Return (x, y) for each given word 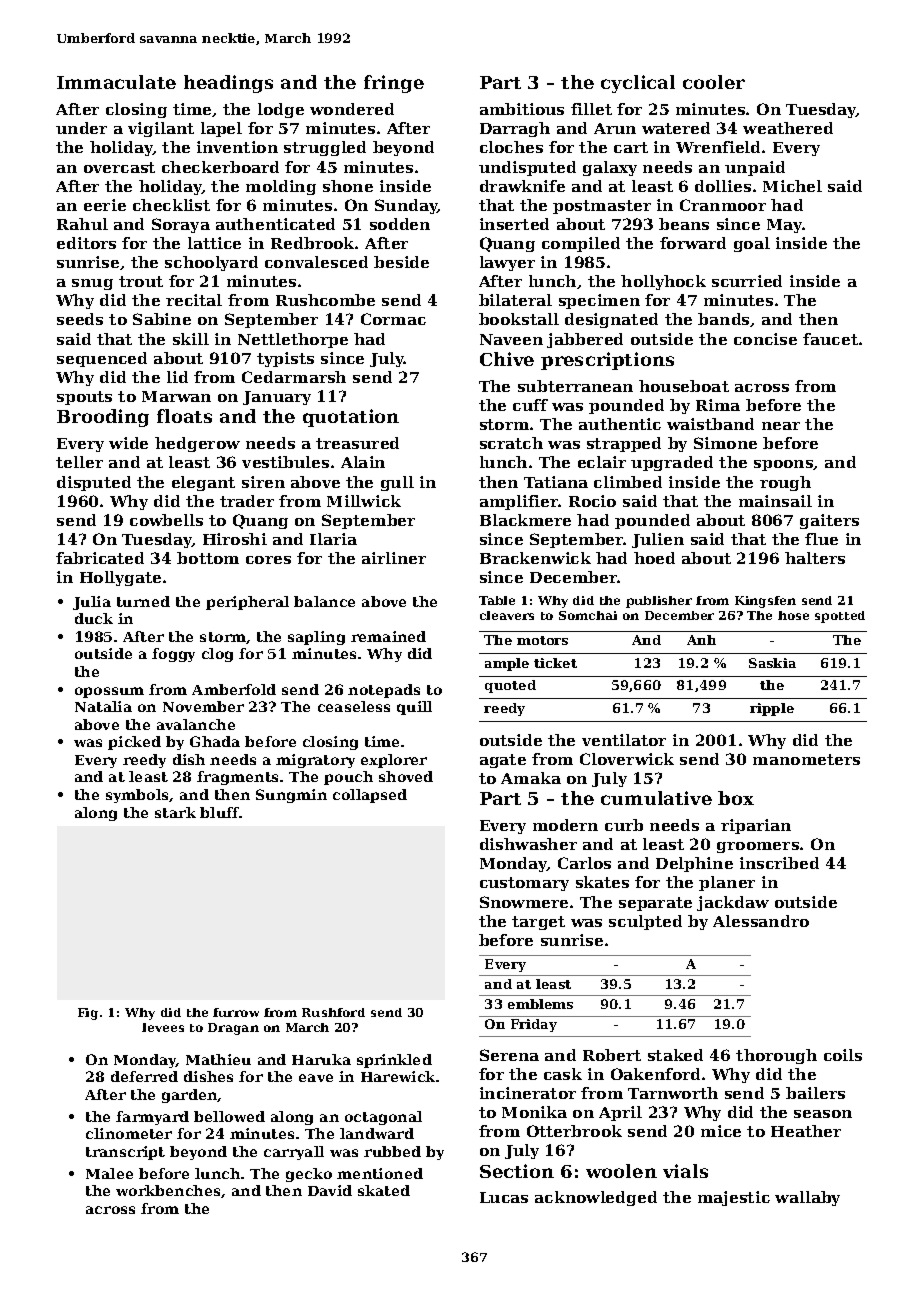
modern (565, 825)
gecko (309, 1175)
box (736, 798)
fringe (394, 84)
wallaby (807, 1198)
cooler (714, 82)
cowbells (166, 520)
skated (384, 1190)
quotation (351, 418)
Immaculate (116, 82)
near (781, 426)
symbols (137, 796)
